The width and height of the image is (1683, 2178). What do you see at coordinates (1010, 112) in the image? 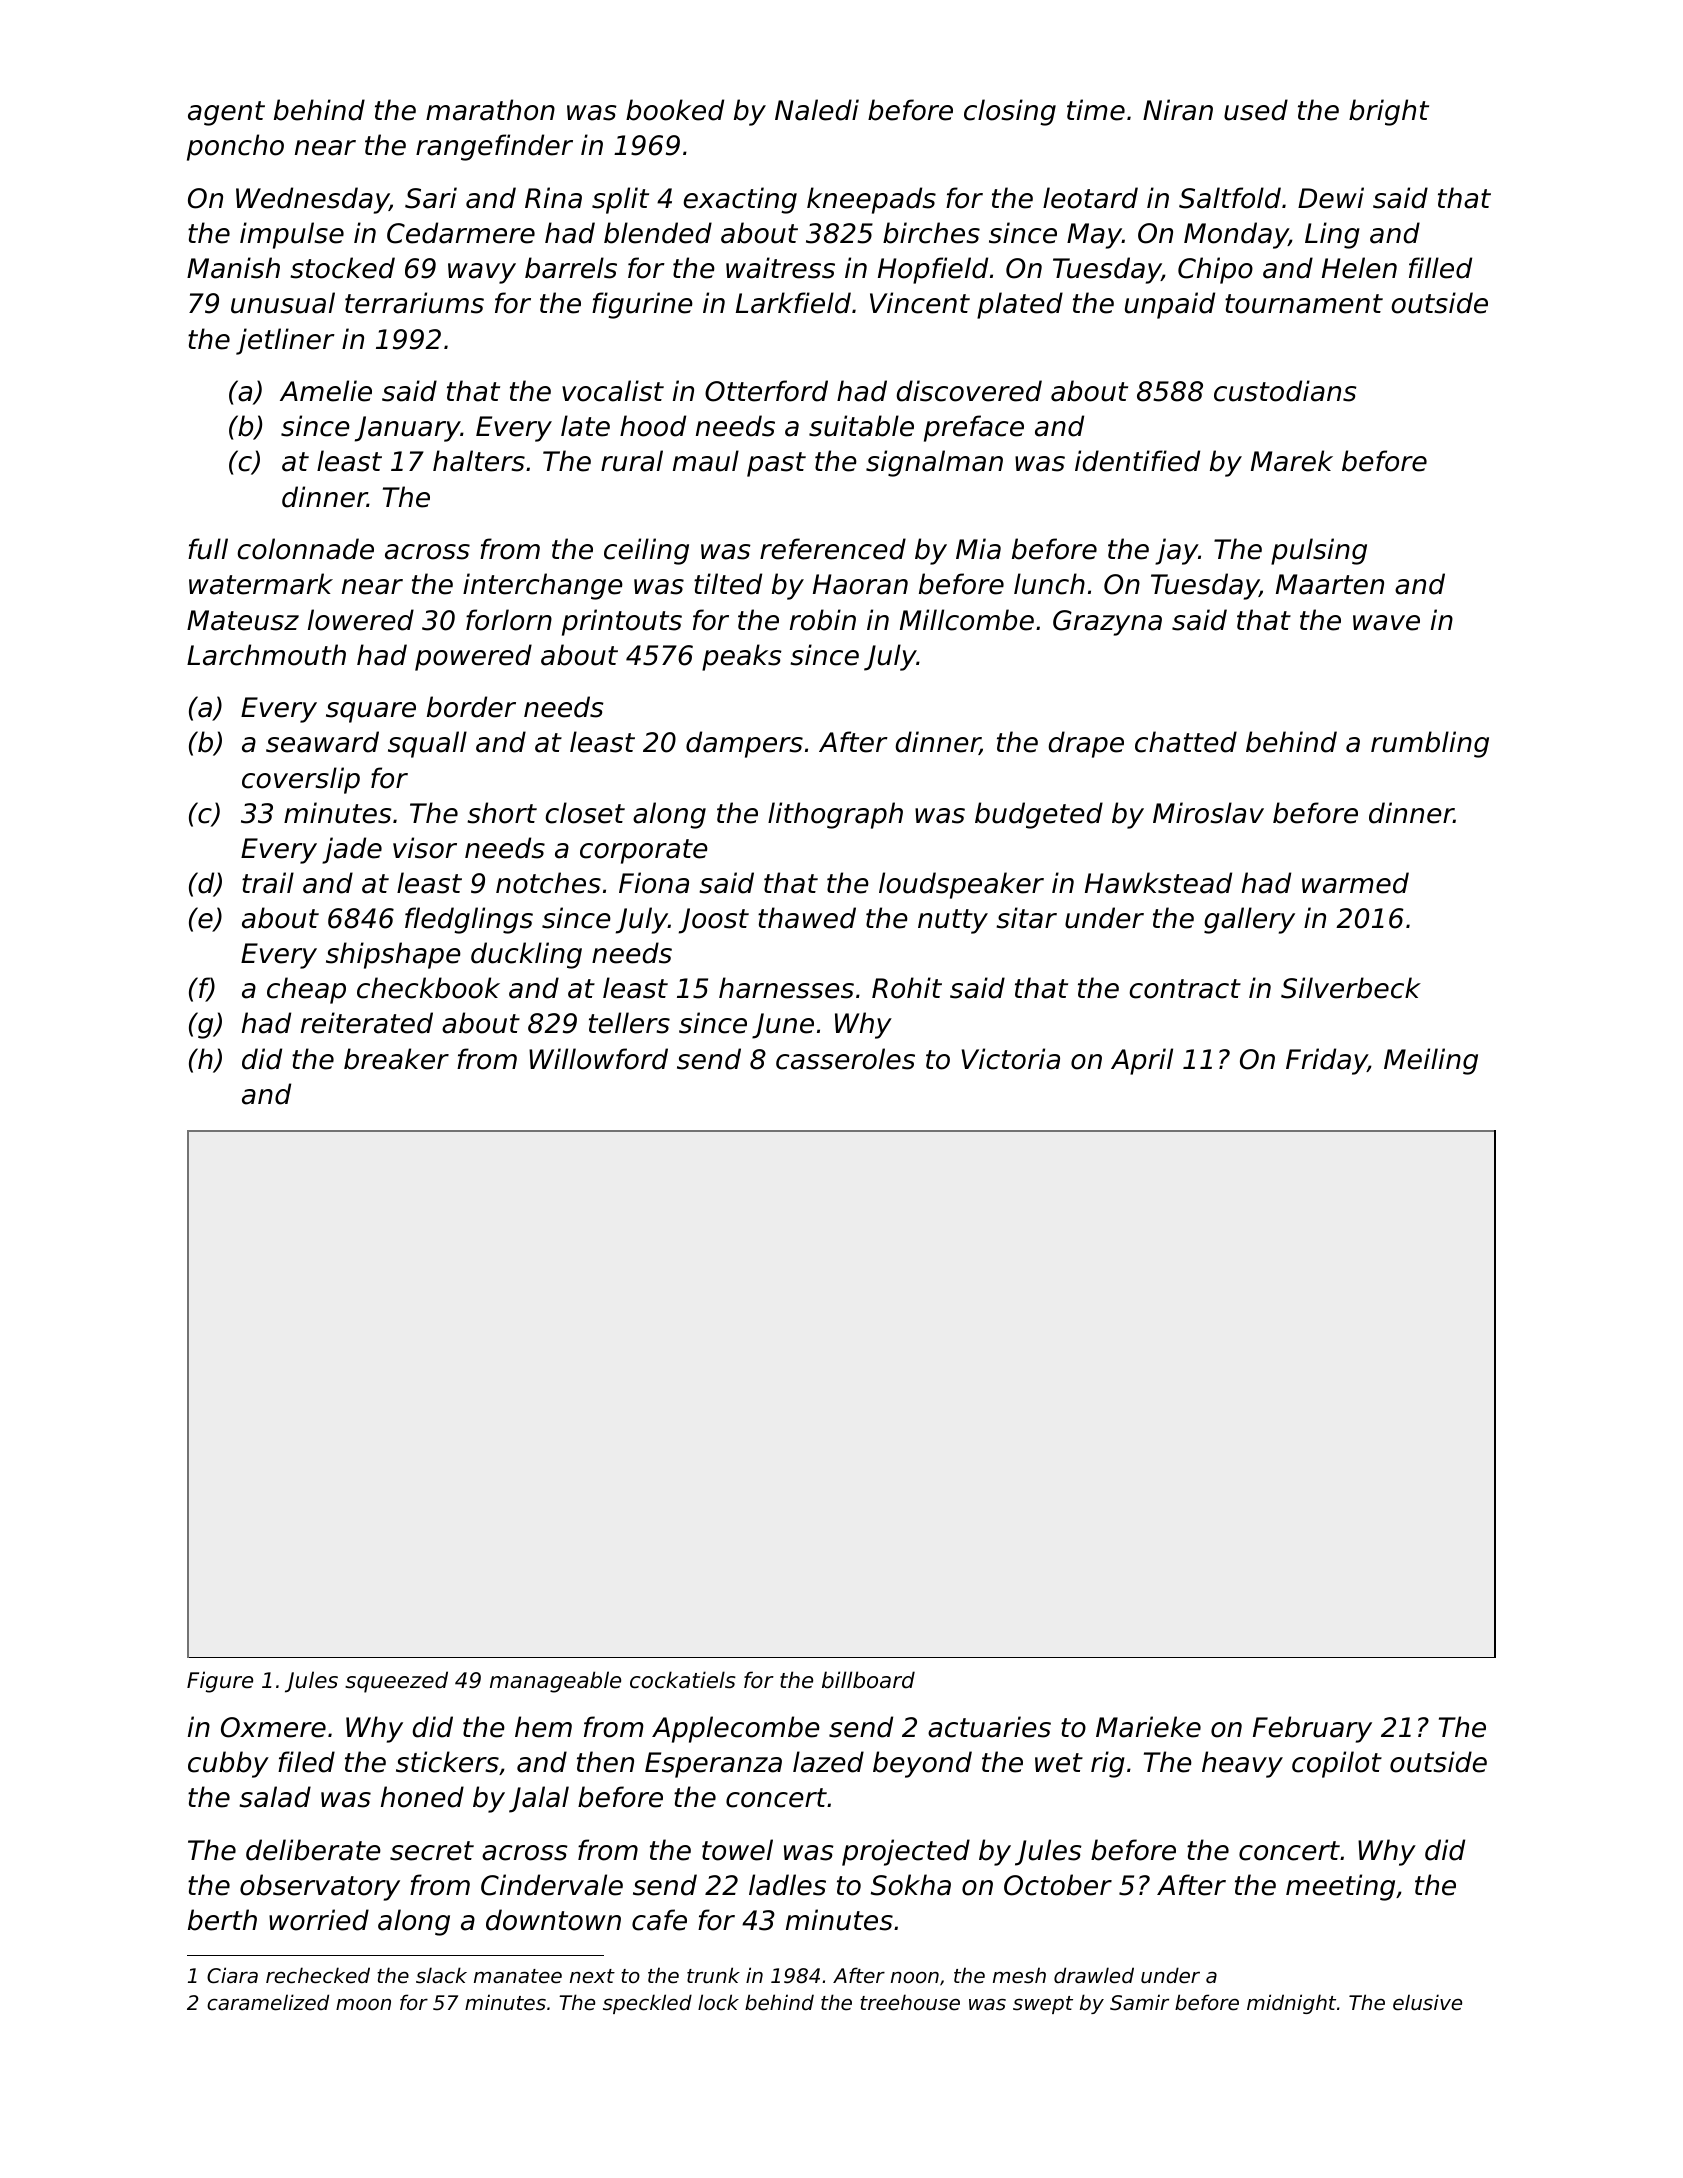
I see `closing` at bounding box center [1010, 112].
